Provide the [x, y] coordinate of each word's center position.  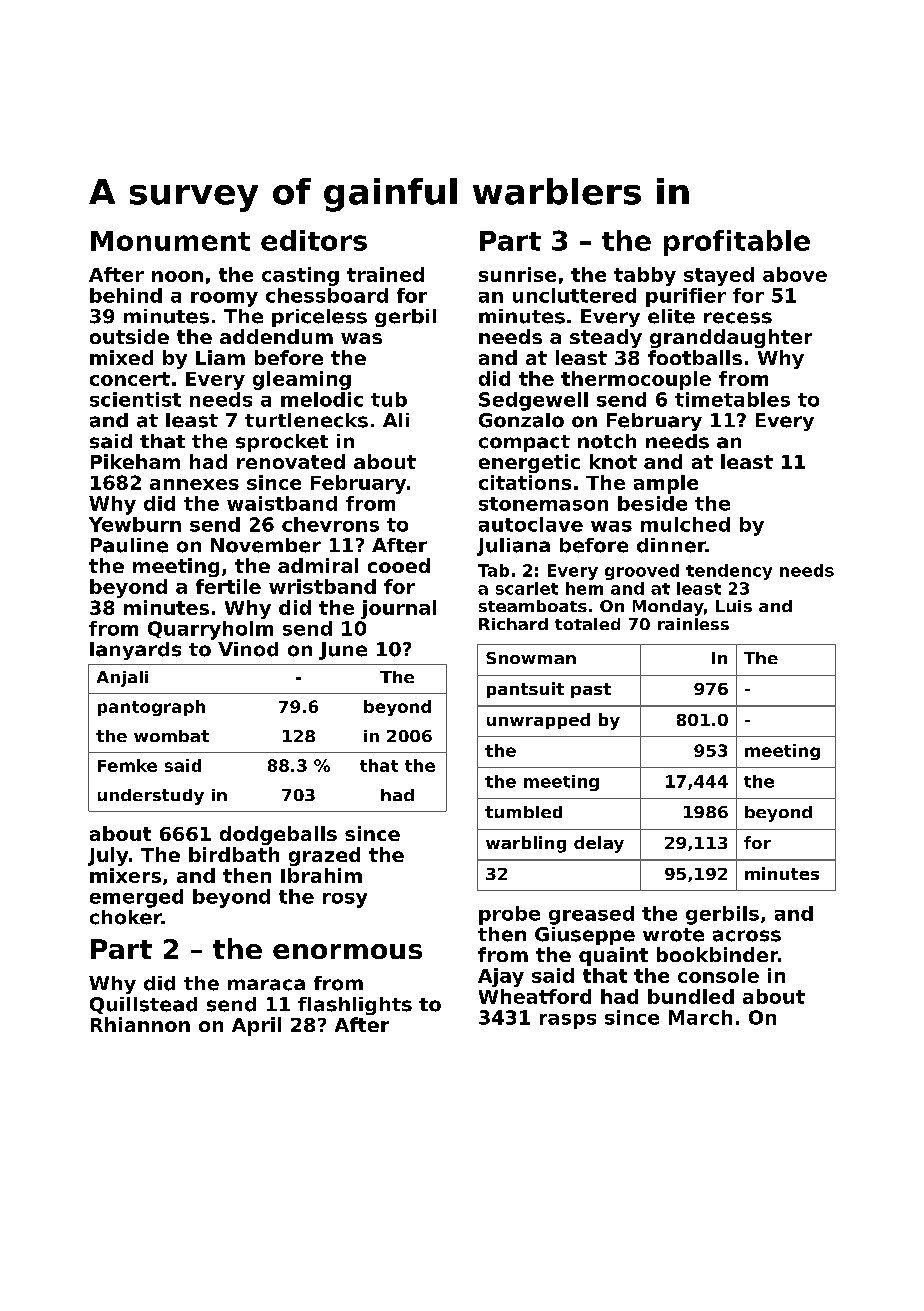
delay [599, 844]
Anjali [122, 679]
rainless [693, 624]
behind [126, 295]
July [108, 856]
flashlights [355, 1006]
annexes [194, 484]
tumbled [523, 812]
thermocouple [636, 380]
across [747, 936]
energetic [529, 463]
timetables [732, 399]
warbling [526, 844]
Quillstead [143, 1005]
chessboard [327, 295]
